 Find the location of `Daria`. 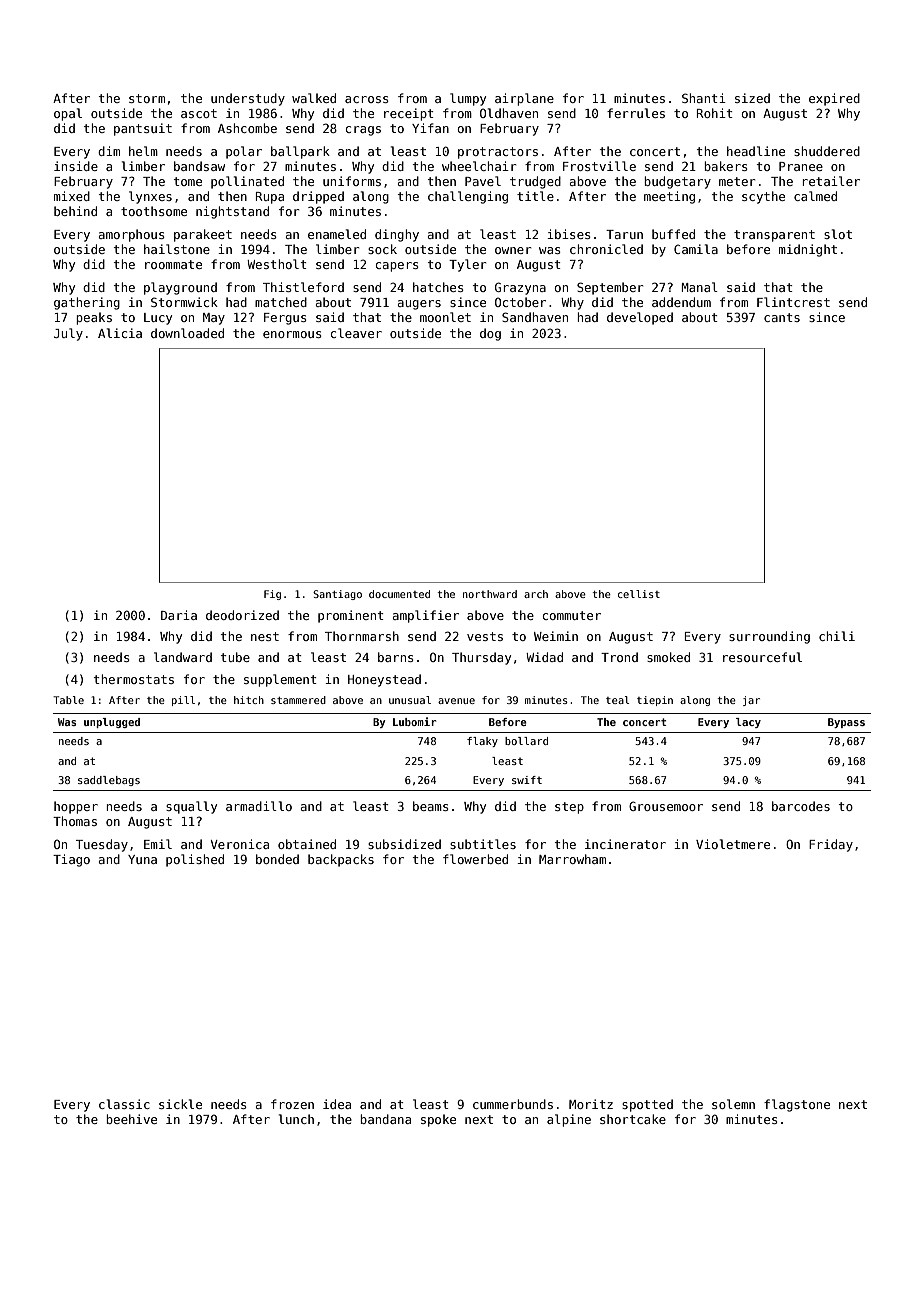

Daria is located at coordinates (179, 615).
